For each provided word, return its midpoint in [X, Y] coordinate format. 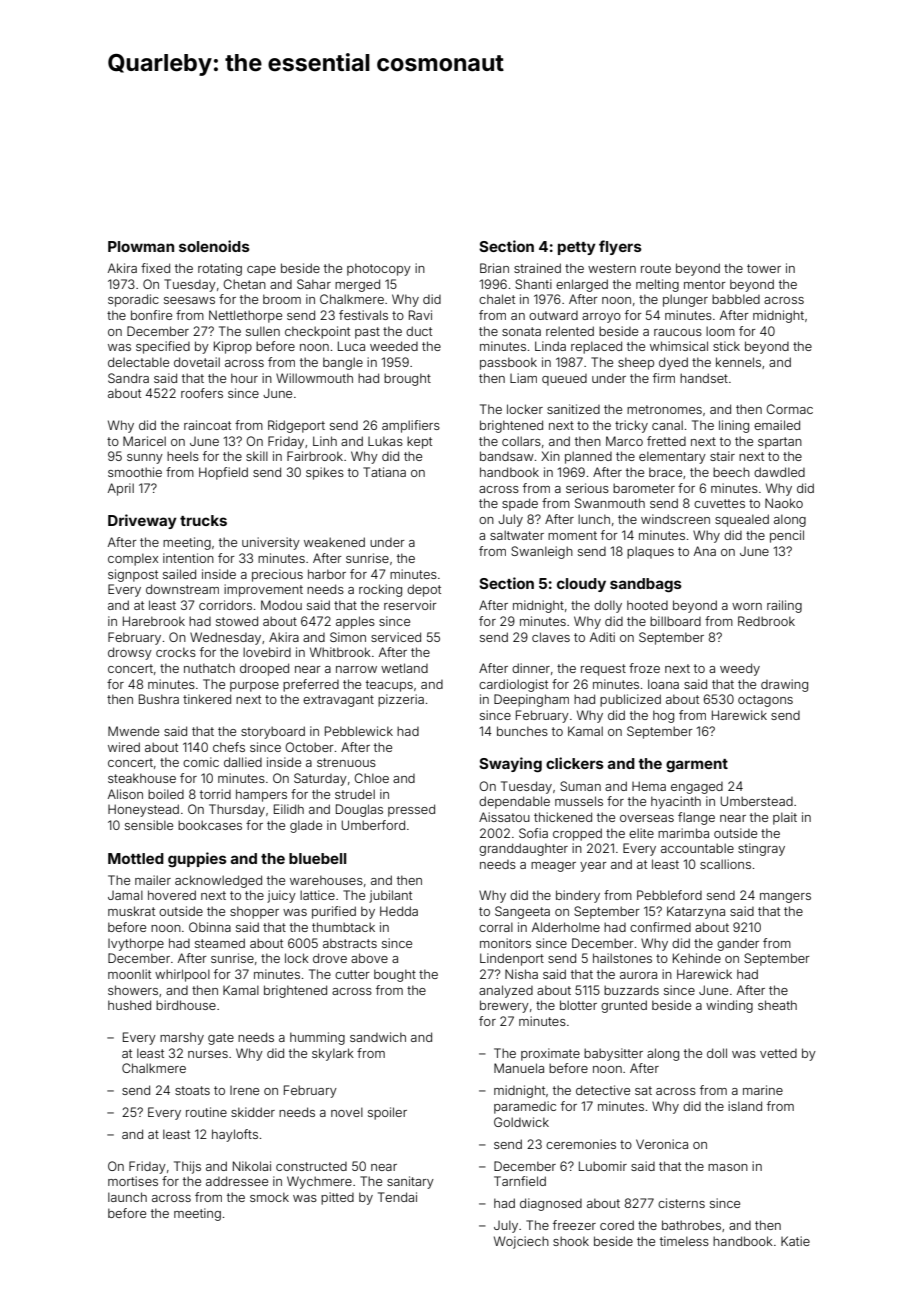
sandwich [378, 1037]
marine [763, 1090]
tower [764, 268]
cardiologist [513, 685]
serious [587, 488]
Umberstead [757, 801]
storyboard [273, 732]
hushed [129, 1005]
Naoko [784, 503]
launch [127, 1197]
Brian [494, 268]
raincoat [207, 425]
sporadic [133, 300]
